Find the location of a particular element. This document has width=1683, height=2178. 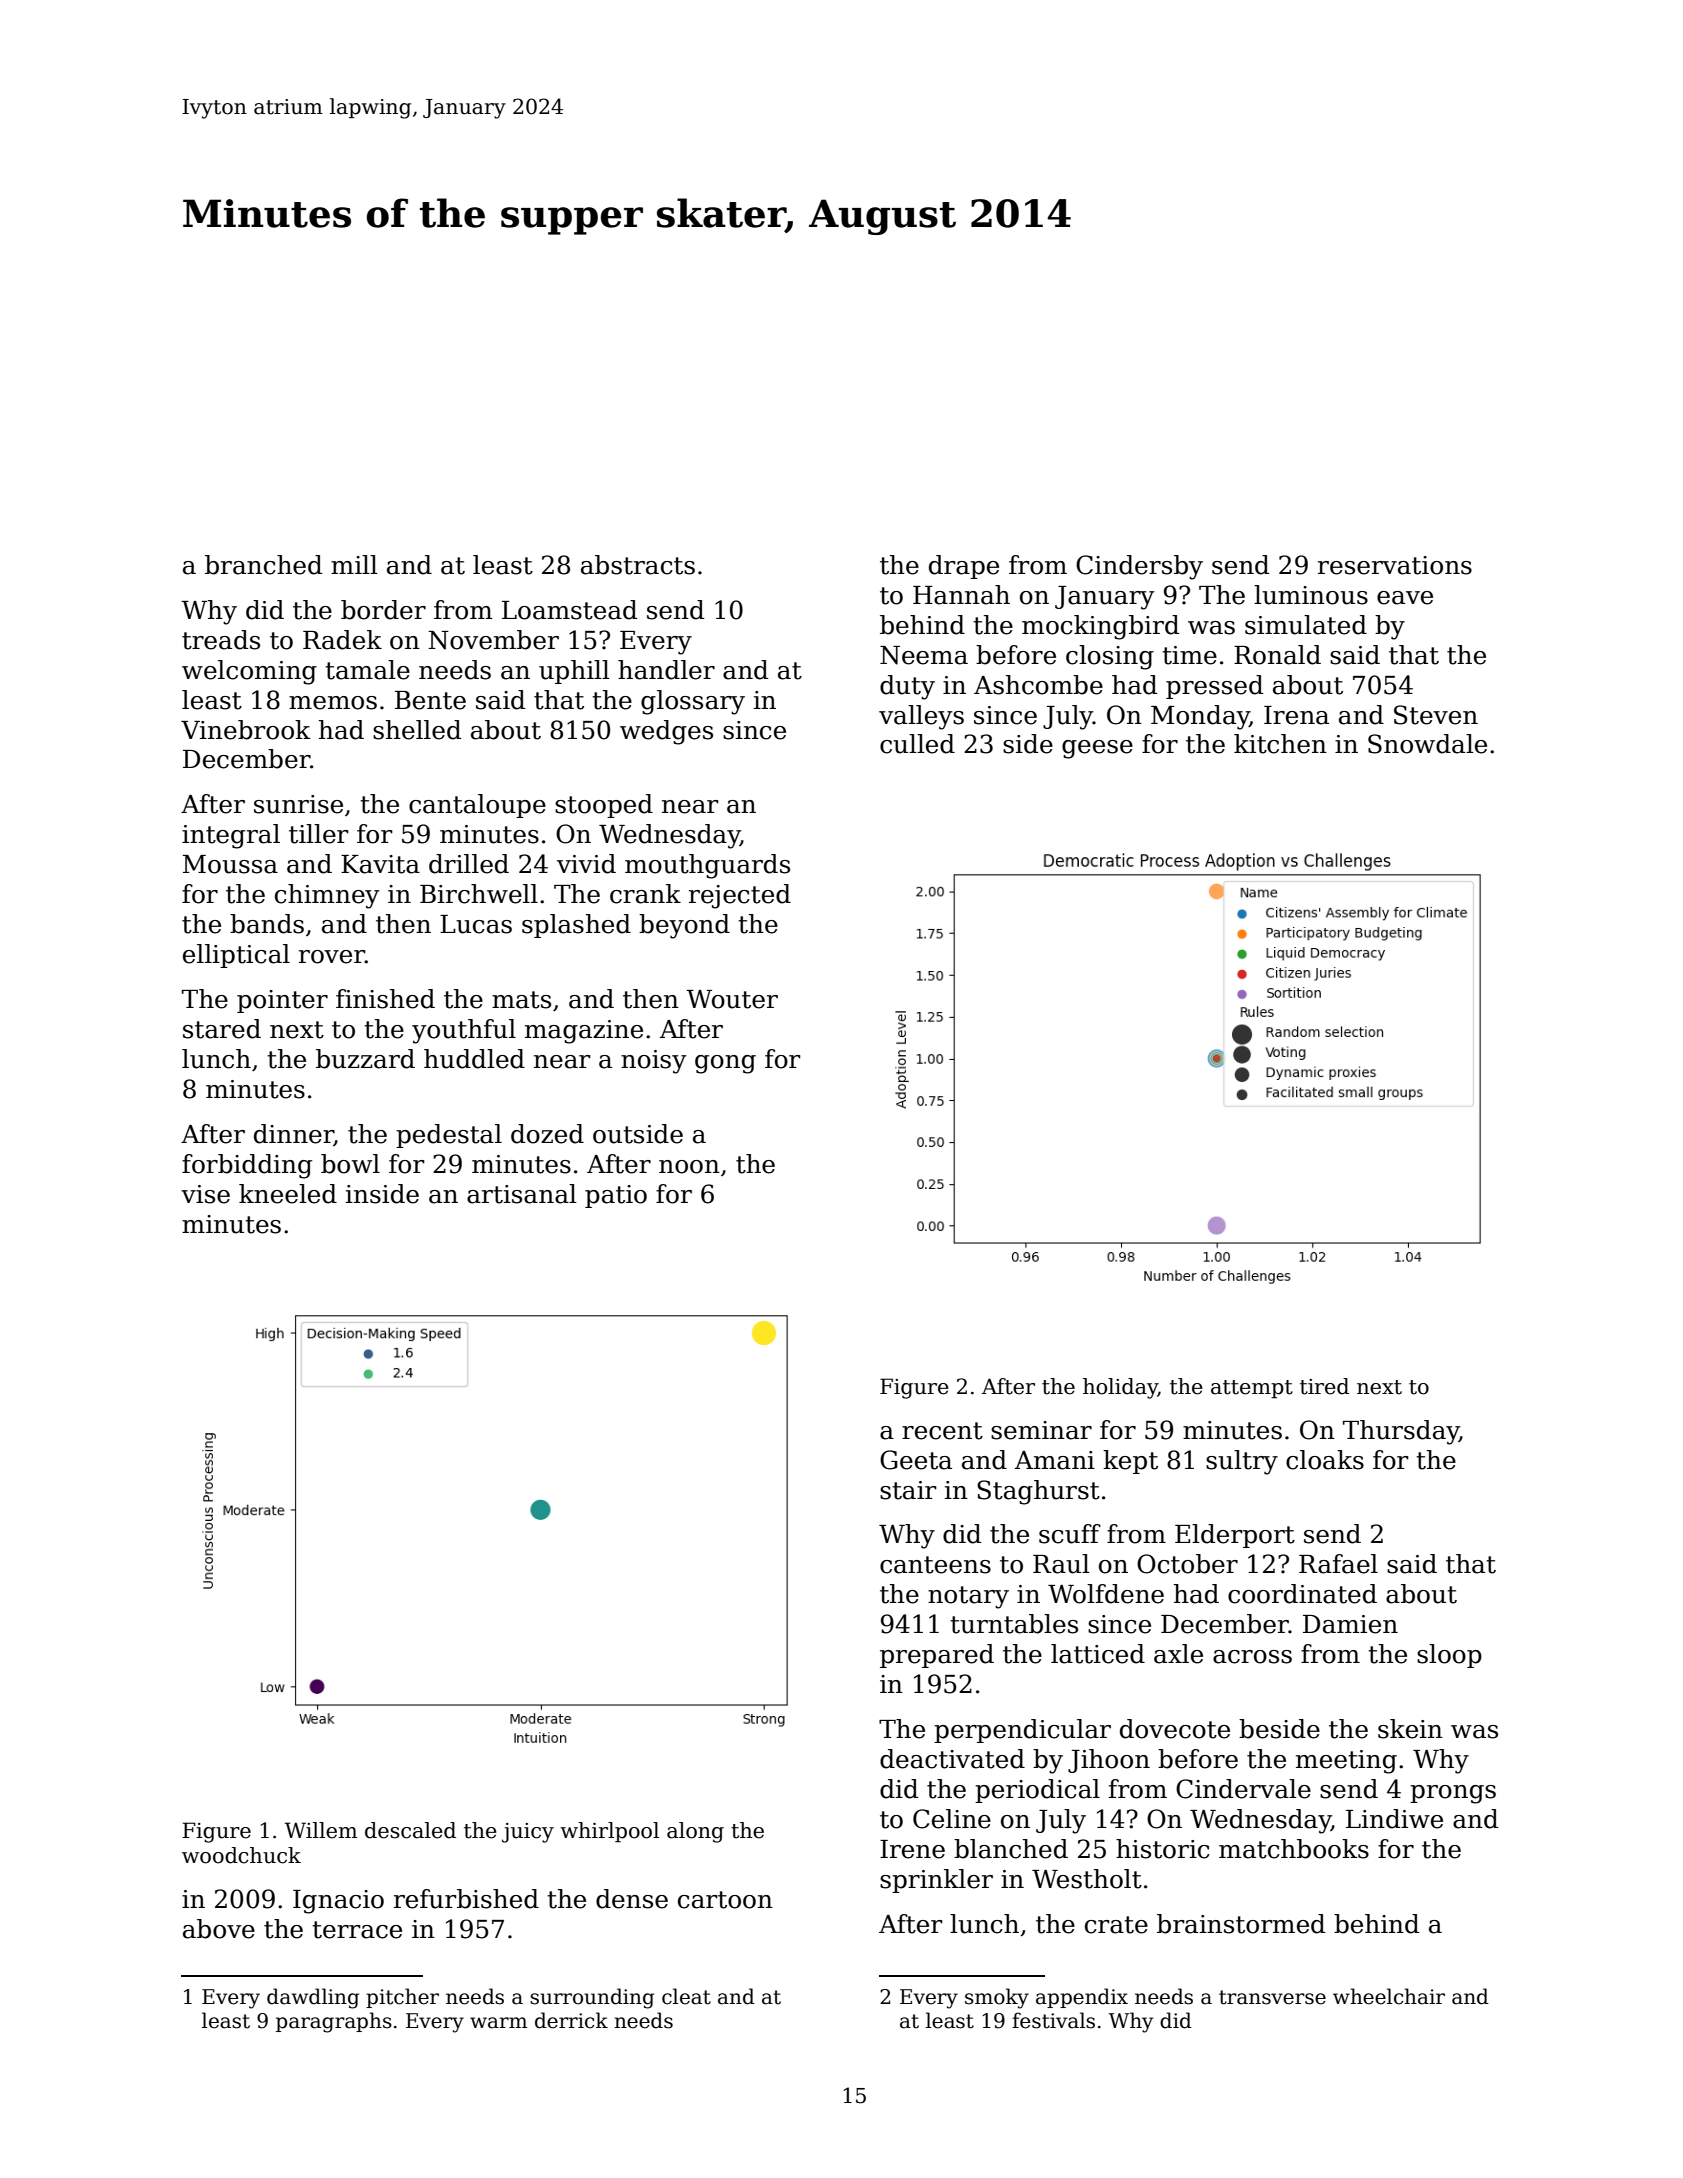

Loamstead is located at coordinates (569, 610).
